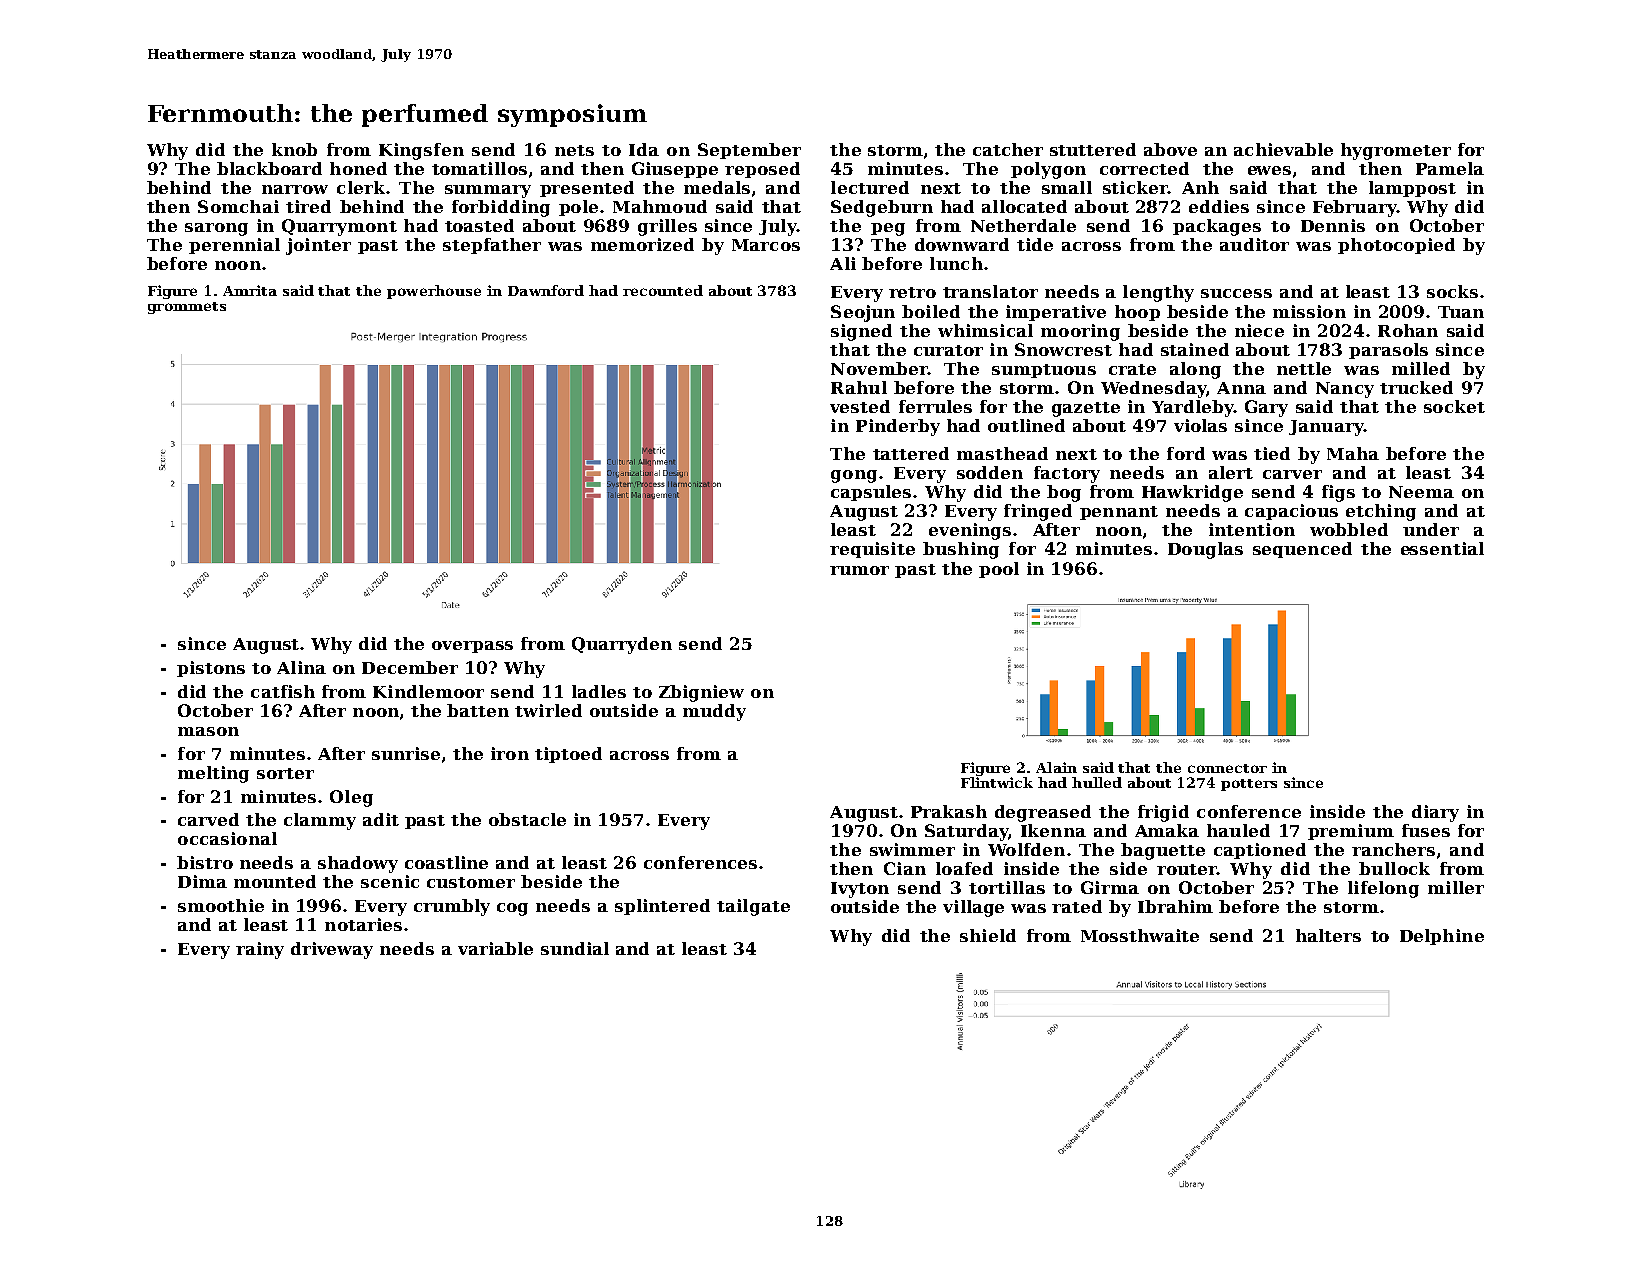 The height and width of the document is (1261, 1631). I want to click on muddy, so click(714, 712).
